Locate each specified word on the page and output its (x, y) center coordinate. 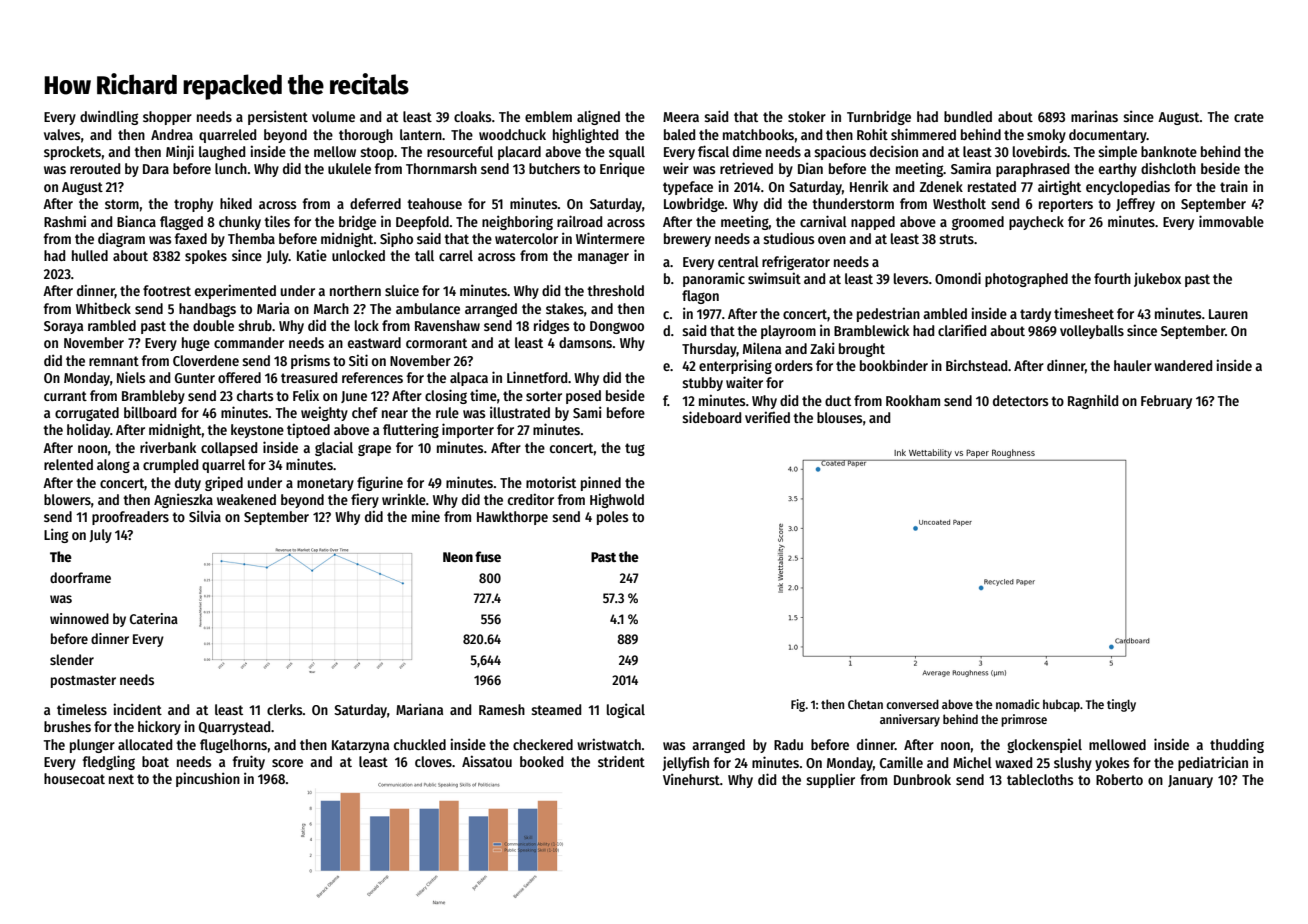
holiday (88, 430)
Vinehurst (691, 779)
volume (333, 116)
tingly (1121, 705)
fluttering (411, 430)
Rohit (872, 134)
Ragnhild (1093, 401)
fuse (488, 556)
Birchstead (976, 365)
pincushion (208, 779)
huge (196, 344)
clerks (285, 709)
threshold (615, 290)
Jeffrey (1135, 205)
